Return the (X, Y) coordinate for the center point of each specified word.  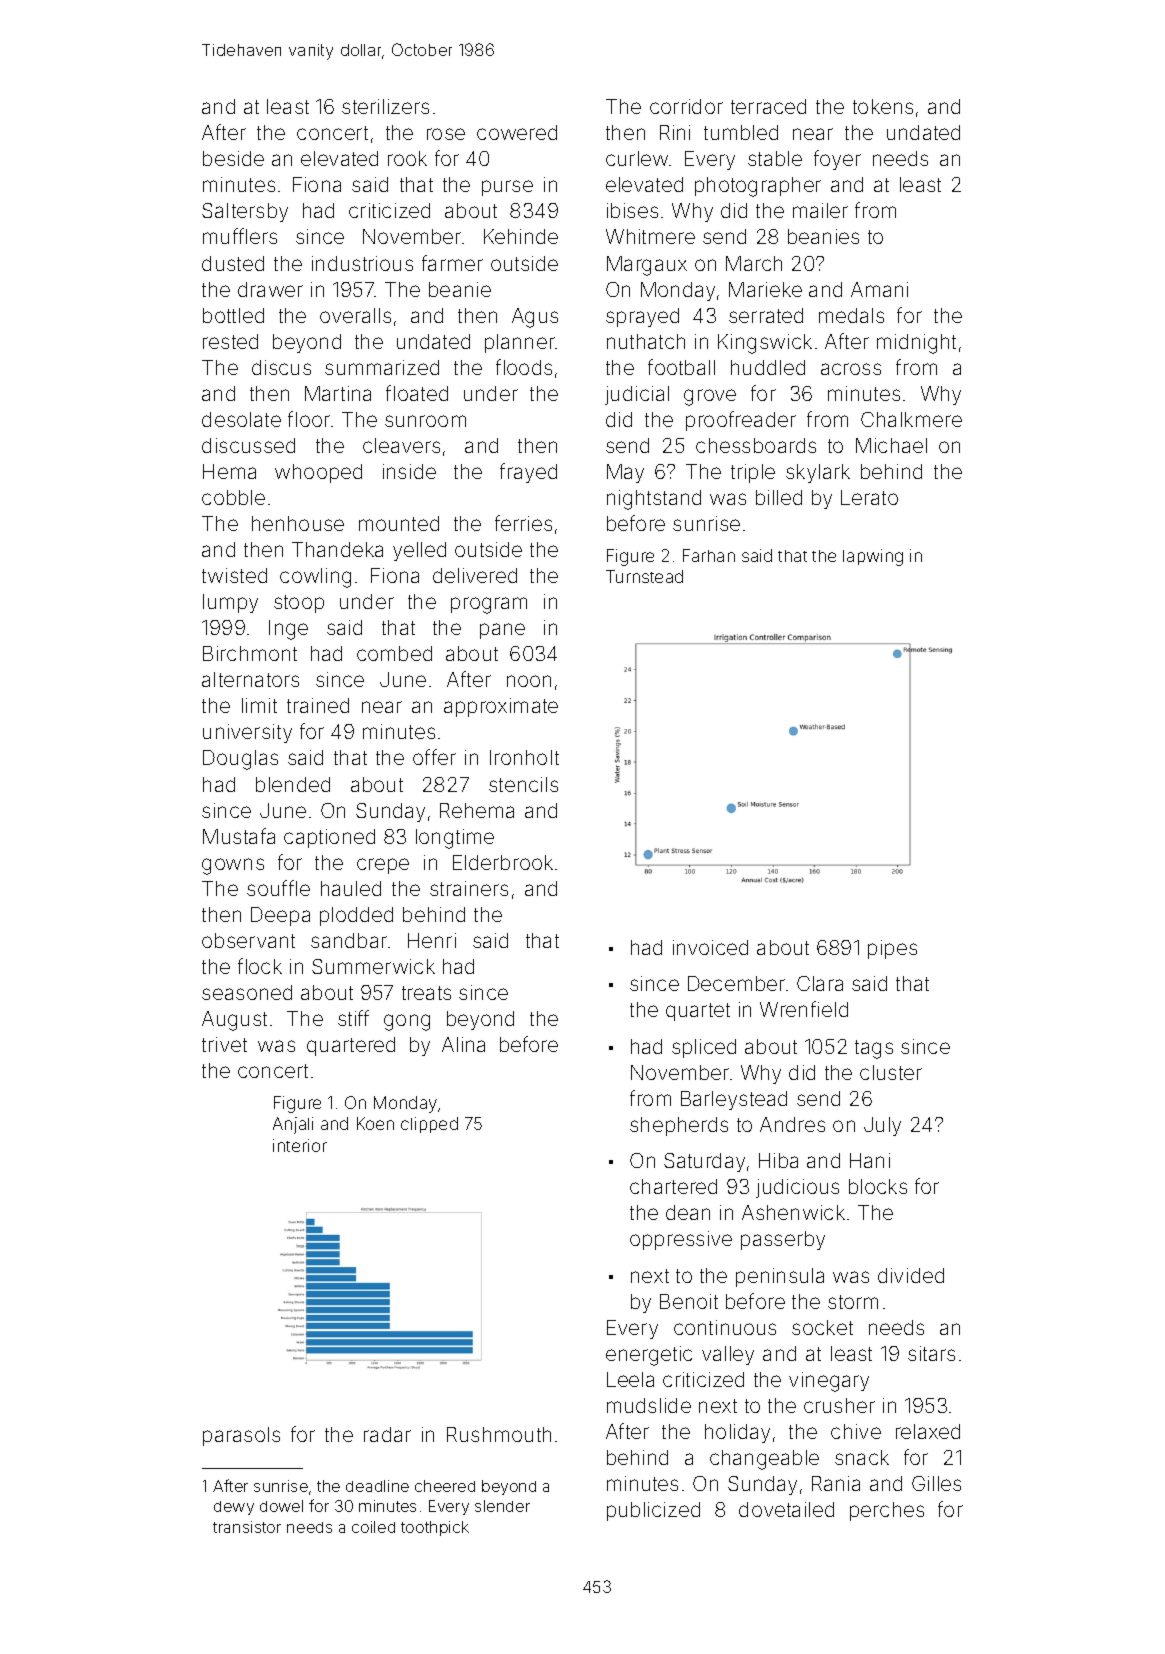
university (247, 733)
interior (300, 1145)
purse (507, 188)
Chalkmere (911, 419)
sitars (931, 1353)
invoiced (710, 947)
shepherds (679, 1126)
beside (233, 158)
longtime (455, 839)
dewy (234, 1508)
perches (887, 1511)
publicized (653, 1511)
